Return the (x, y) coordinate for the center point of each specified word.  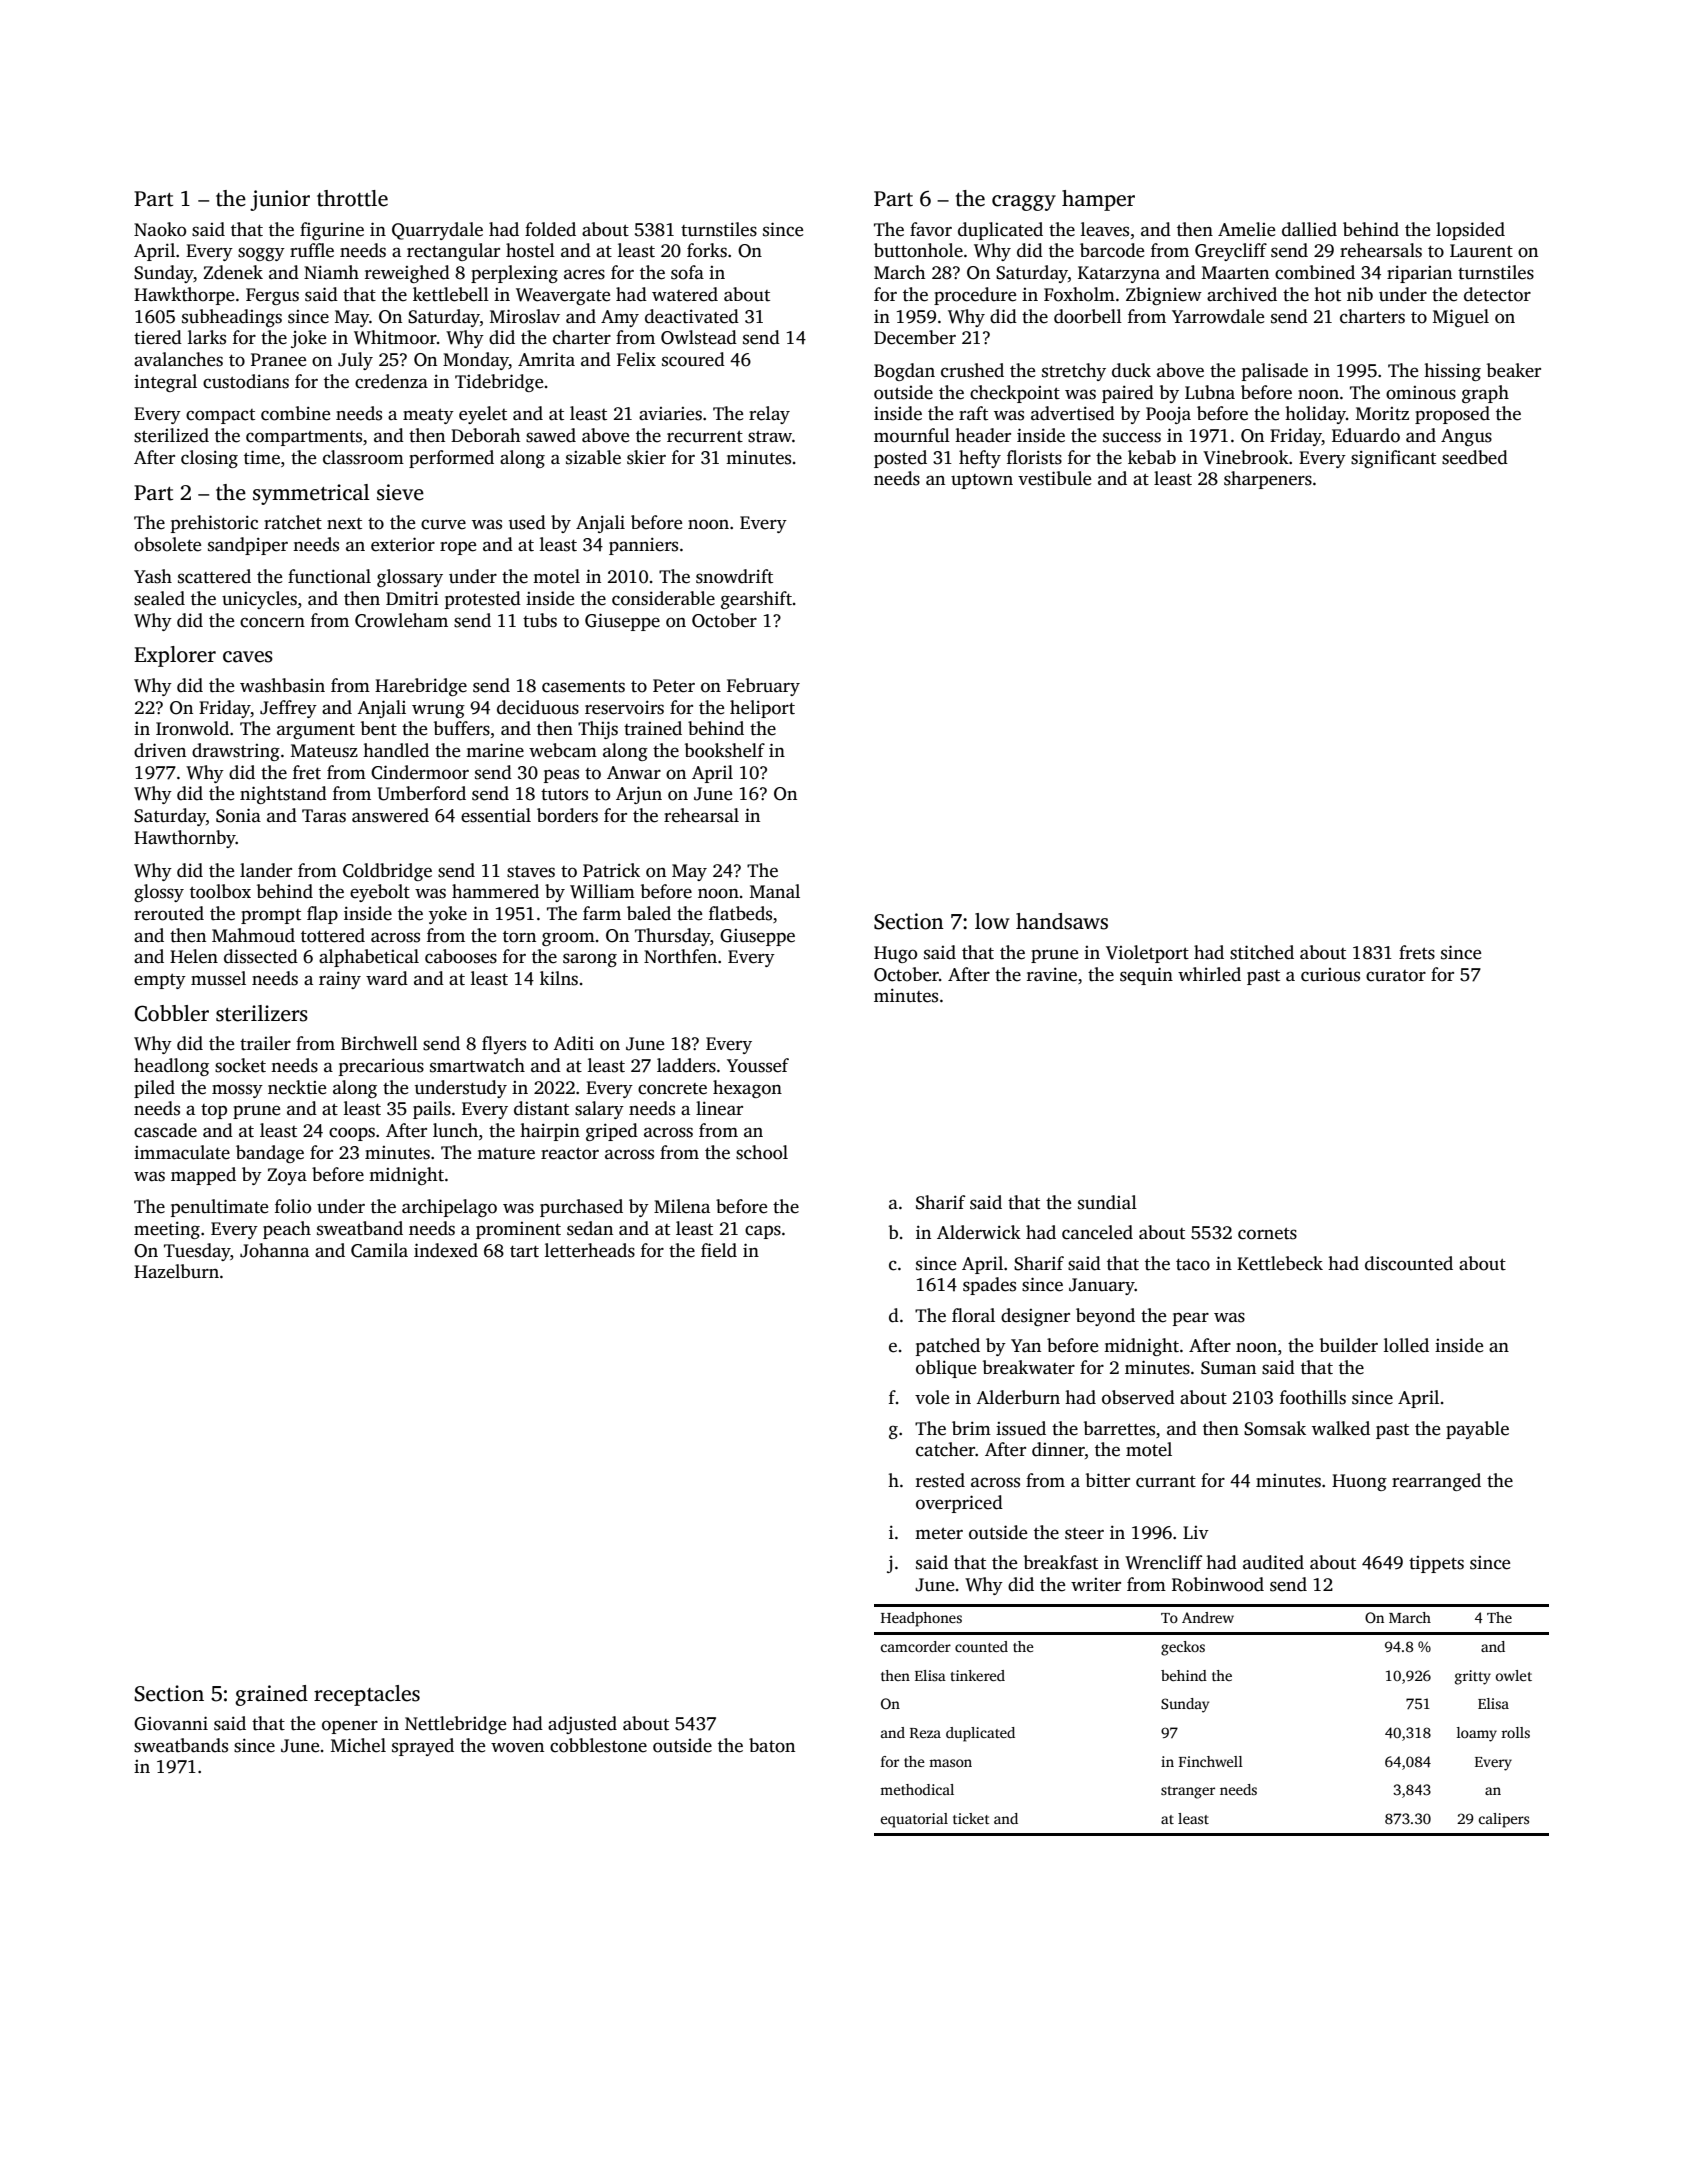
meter (939, 1534)
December (915, 337)
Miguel (1461, 318)
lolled (1406, 1345)
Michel (358, 1745)
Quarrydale (437, 231)
